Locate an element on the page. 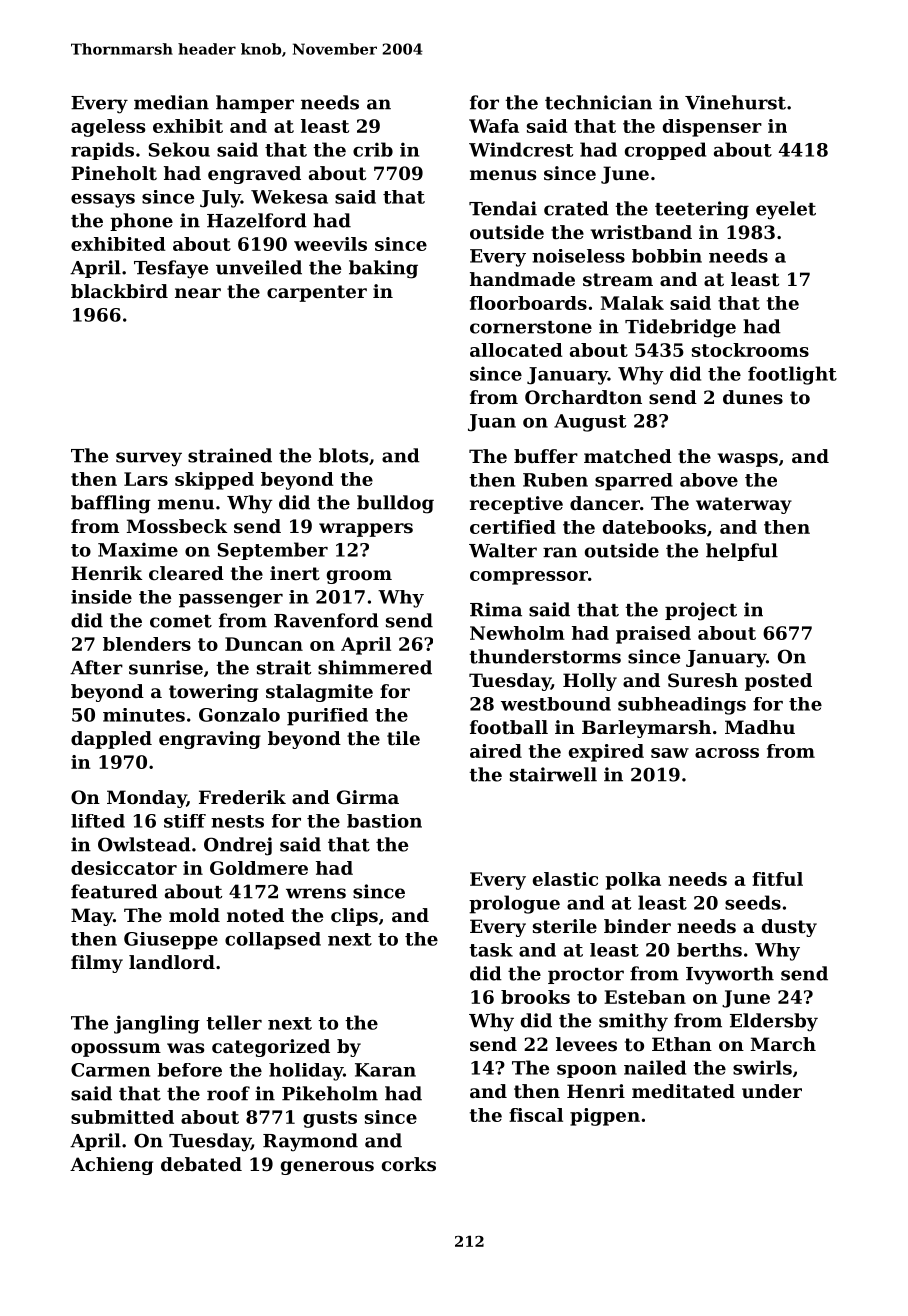 This image has width=908, height=1316. Gonzalo is located at coordinates (239, 715).
